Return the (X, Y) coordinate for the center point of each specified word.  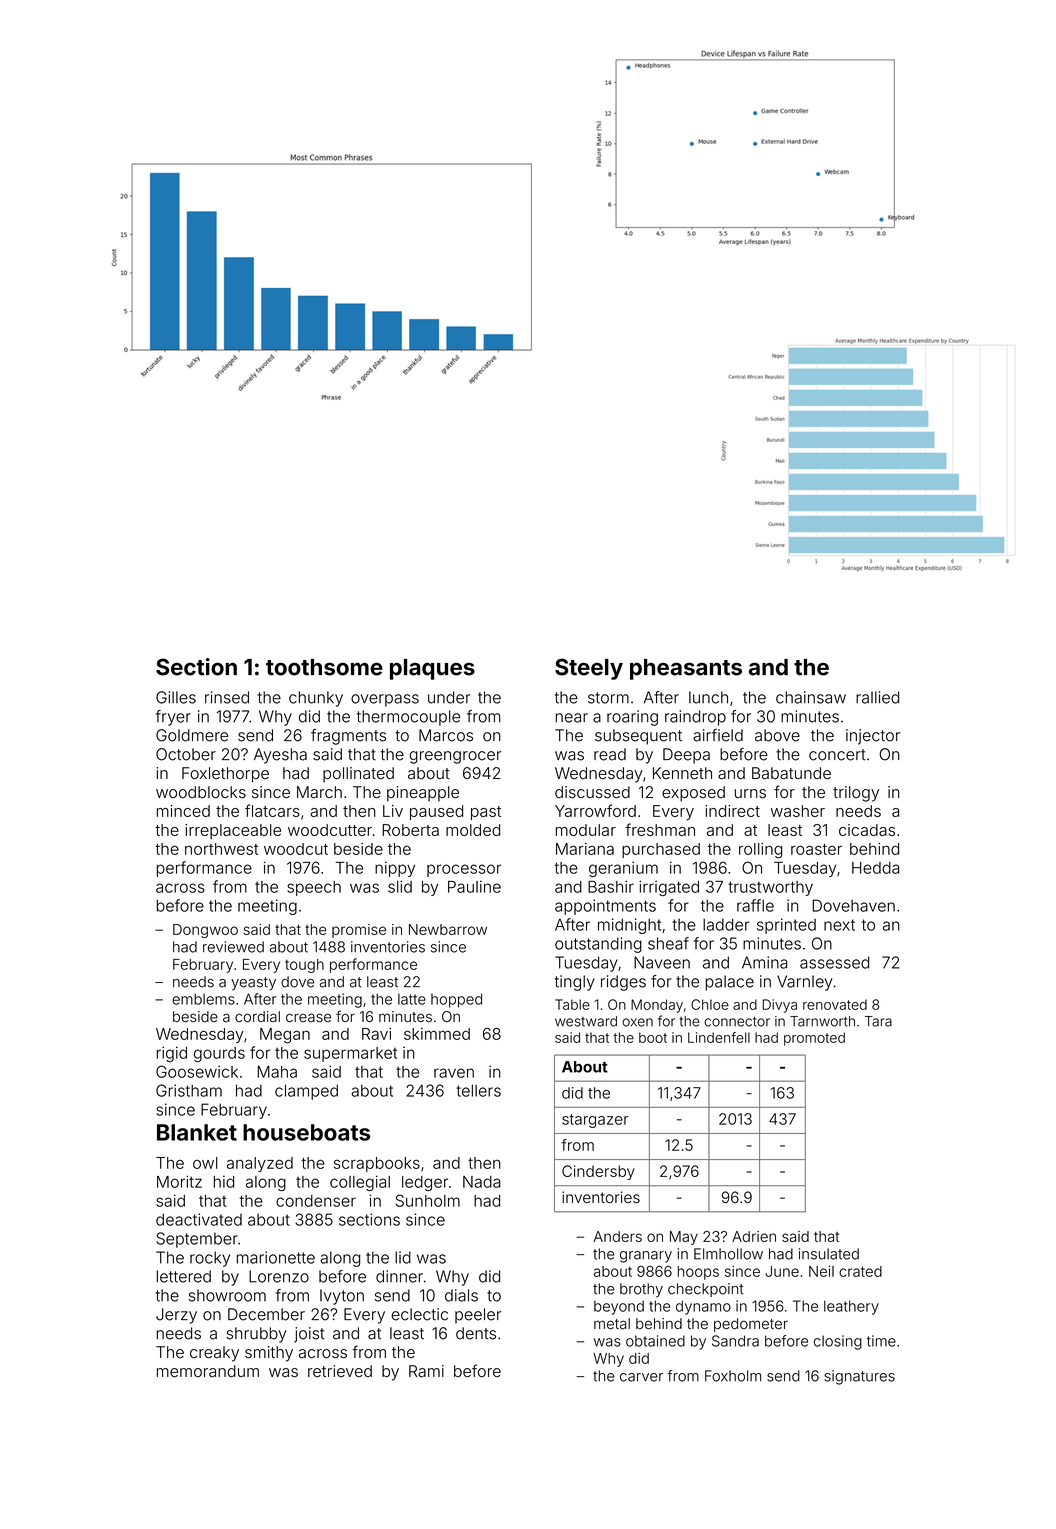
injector (873, 737)
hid (224, 1182)
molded (473, 830)
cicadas (867, 830)
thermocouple (408, 718)
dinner (399, 1276)
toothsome (324, 667)
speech (314, 888)
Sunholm (428, 1200)
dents (476, 1333)
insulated (829, 1254)
